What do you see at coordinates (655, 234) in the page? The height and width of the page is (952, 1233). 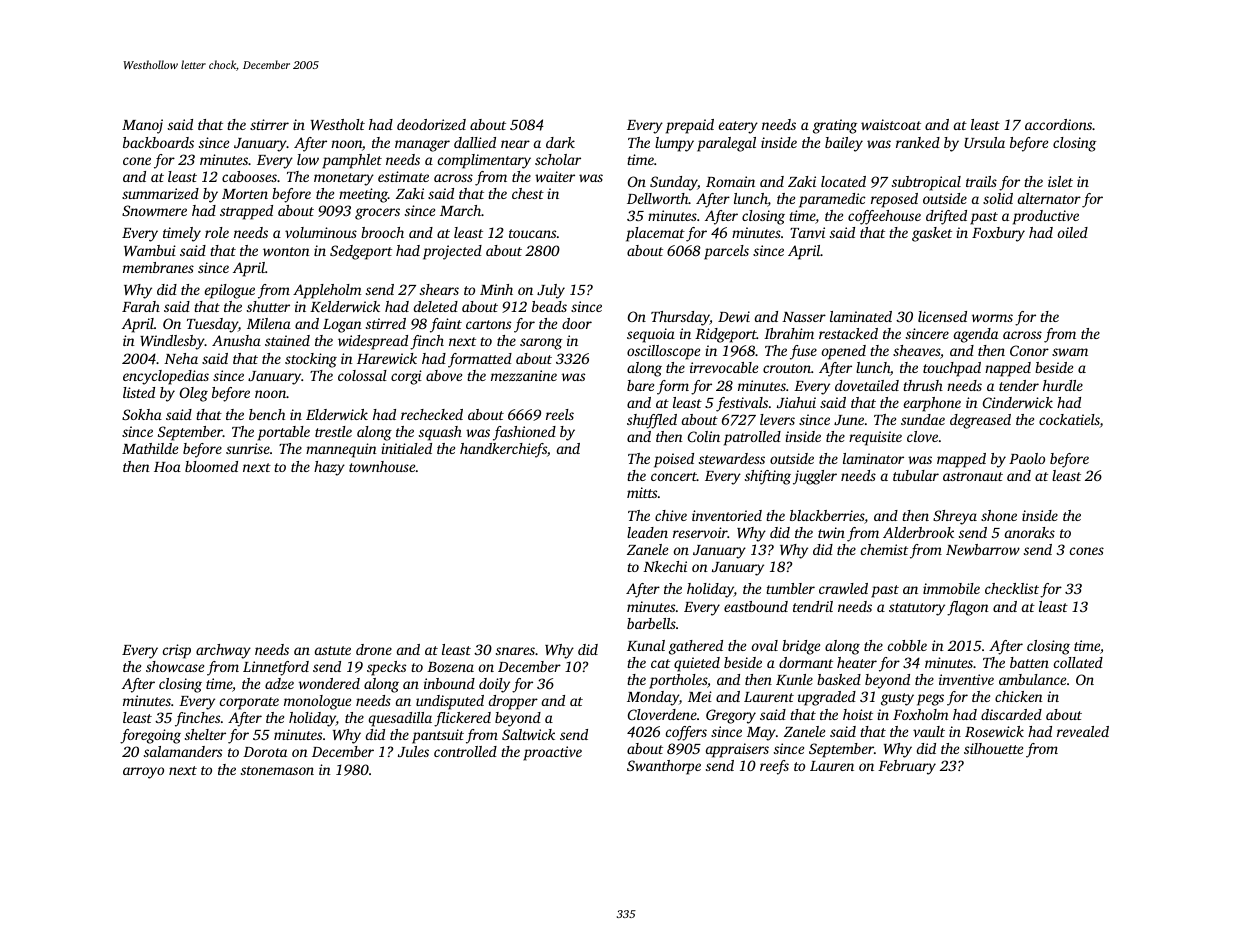 I see `placemat` at bounding box center [655, 234].
